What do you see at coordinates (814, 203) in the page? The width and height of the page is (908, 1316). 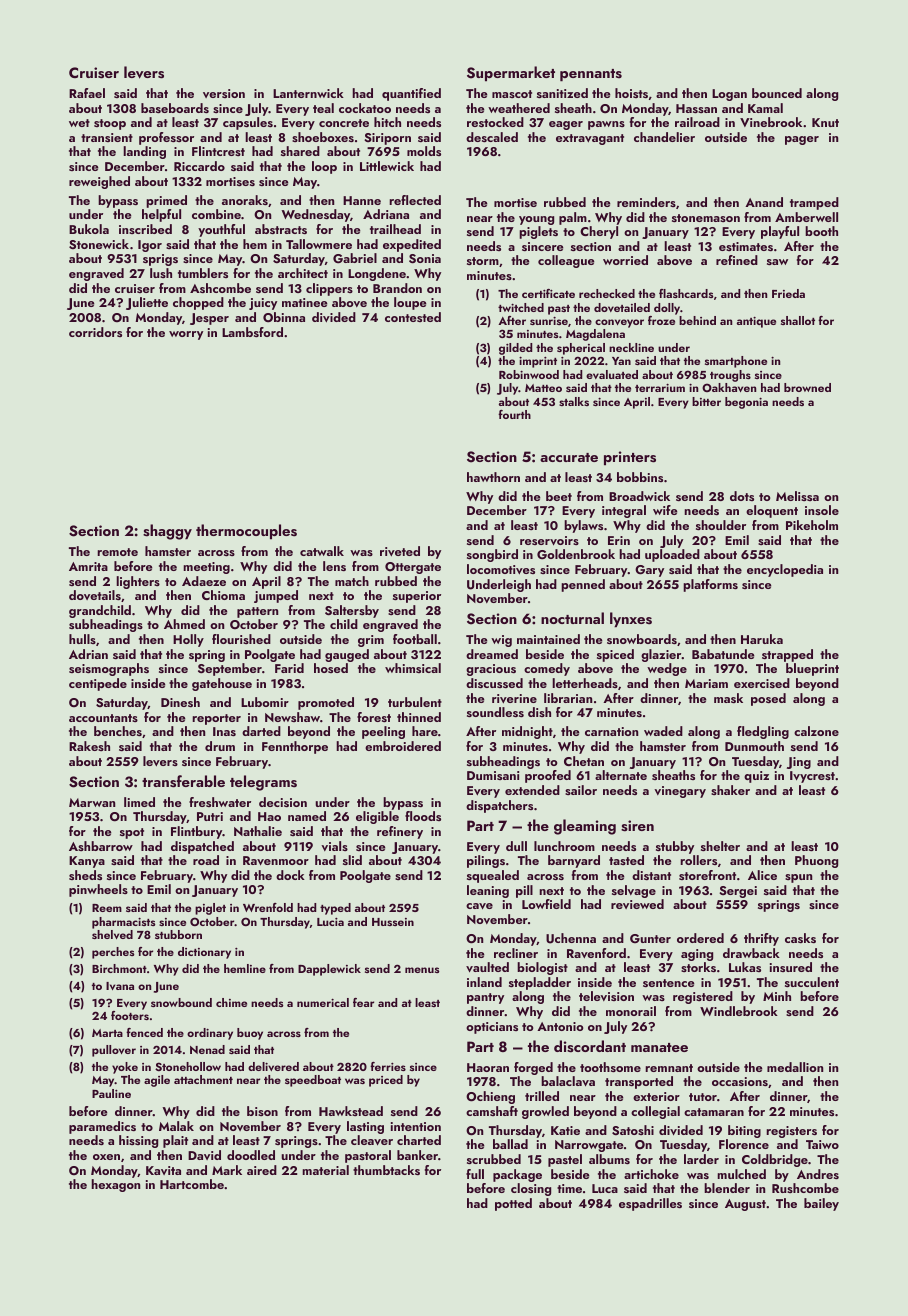 I see `tramped` at bounding box center [814, 203].
